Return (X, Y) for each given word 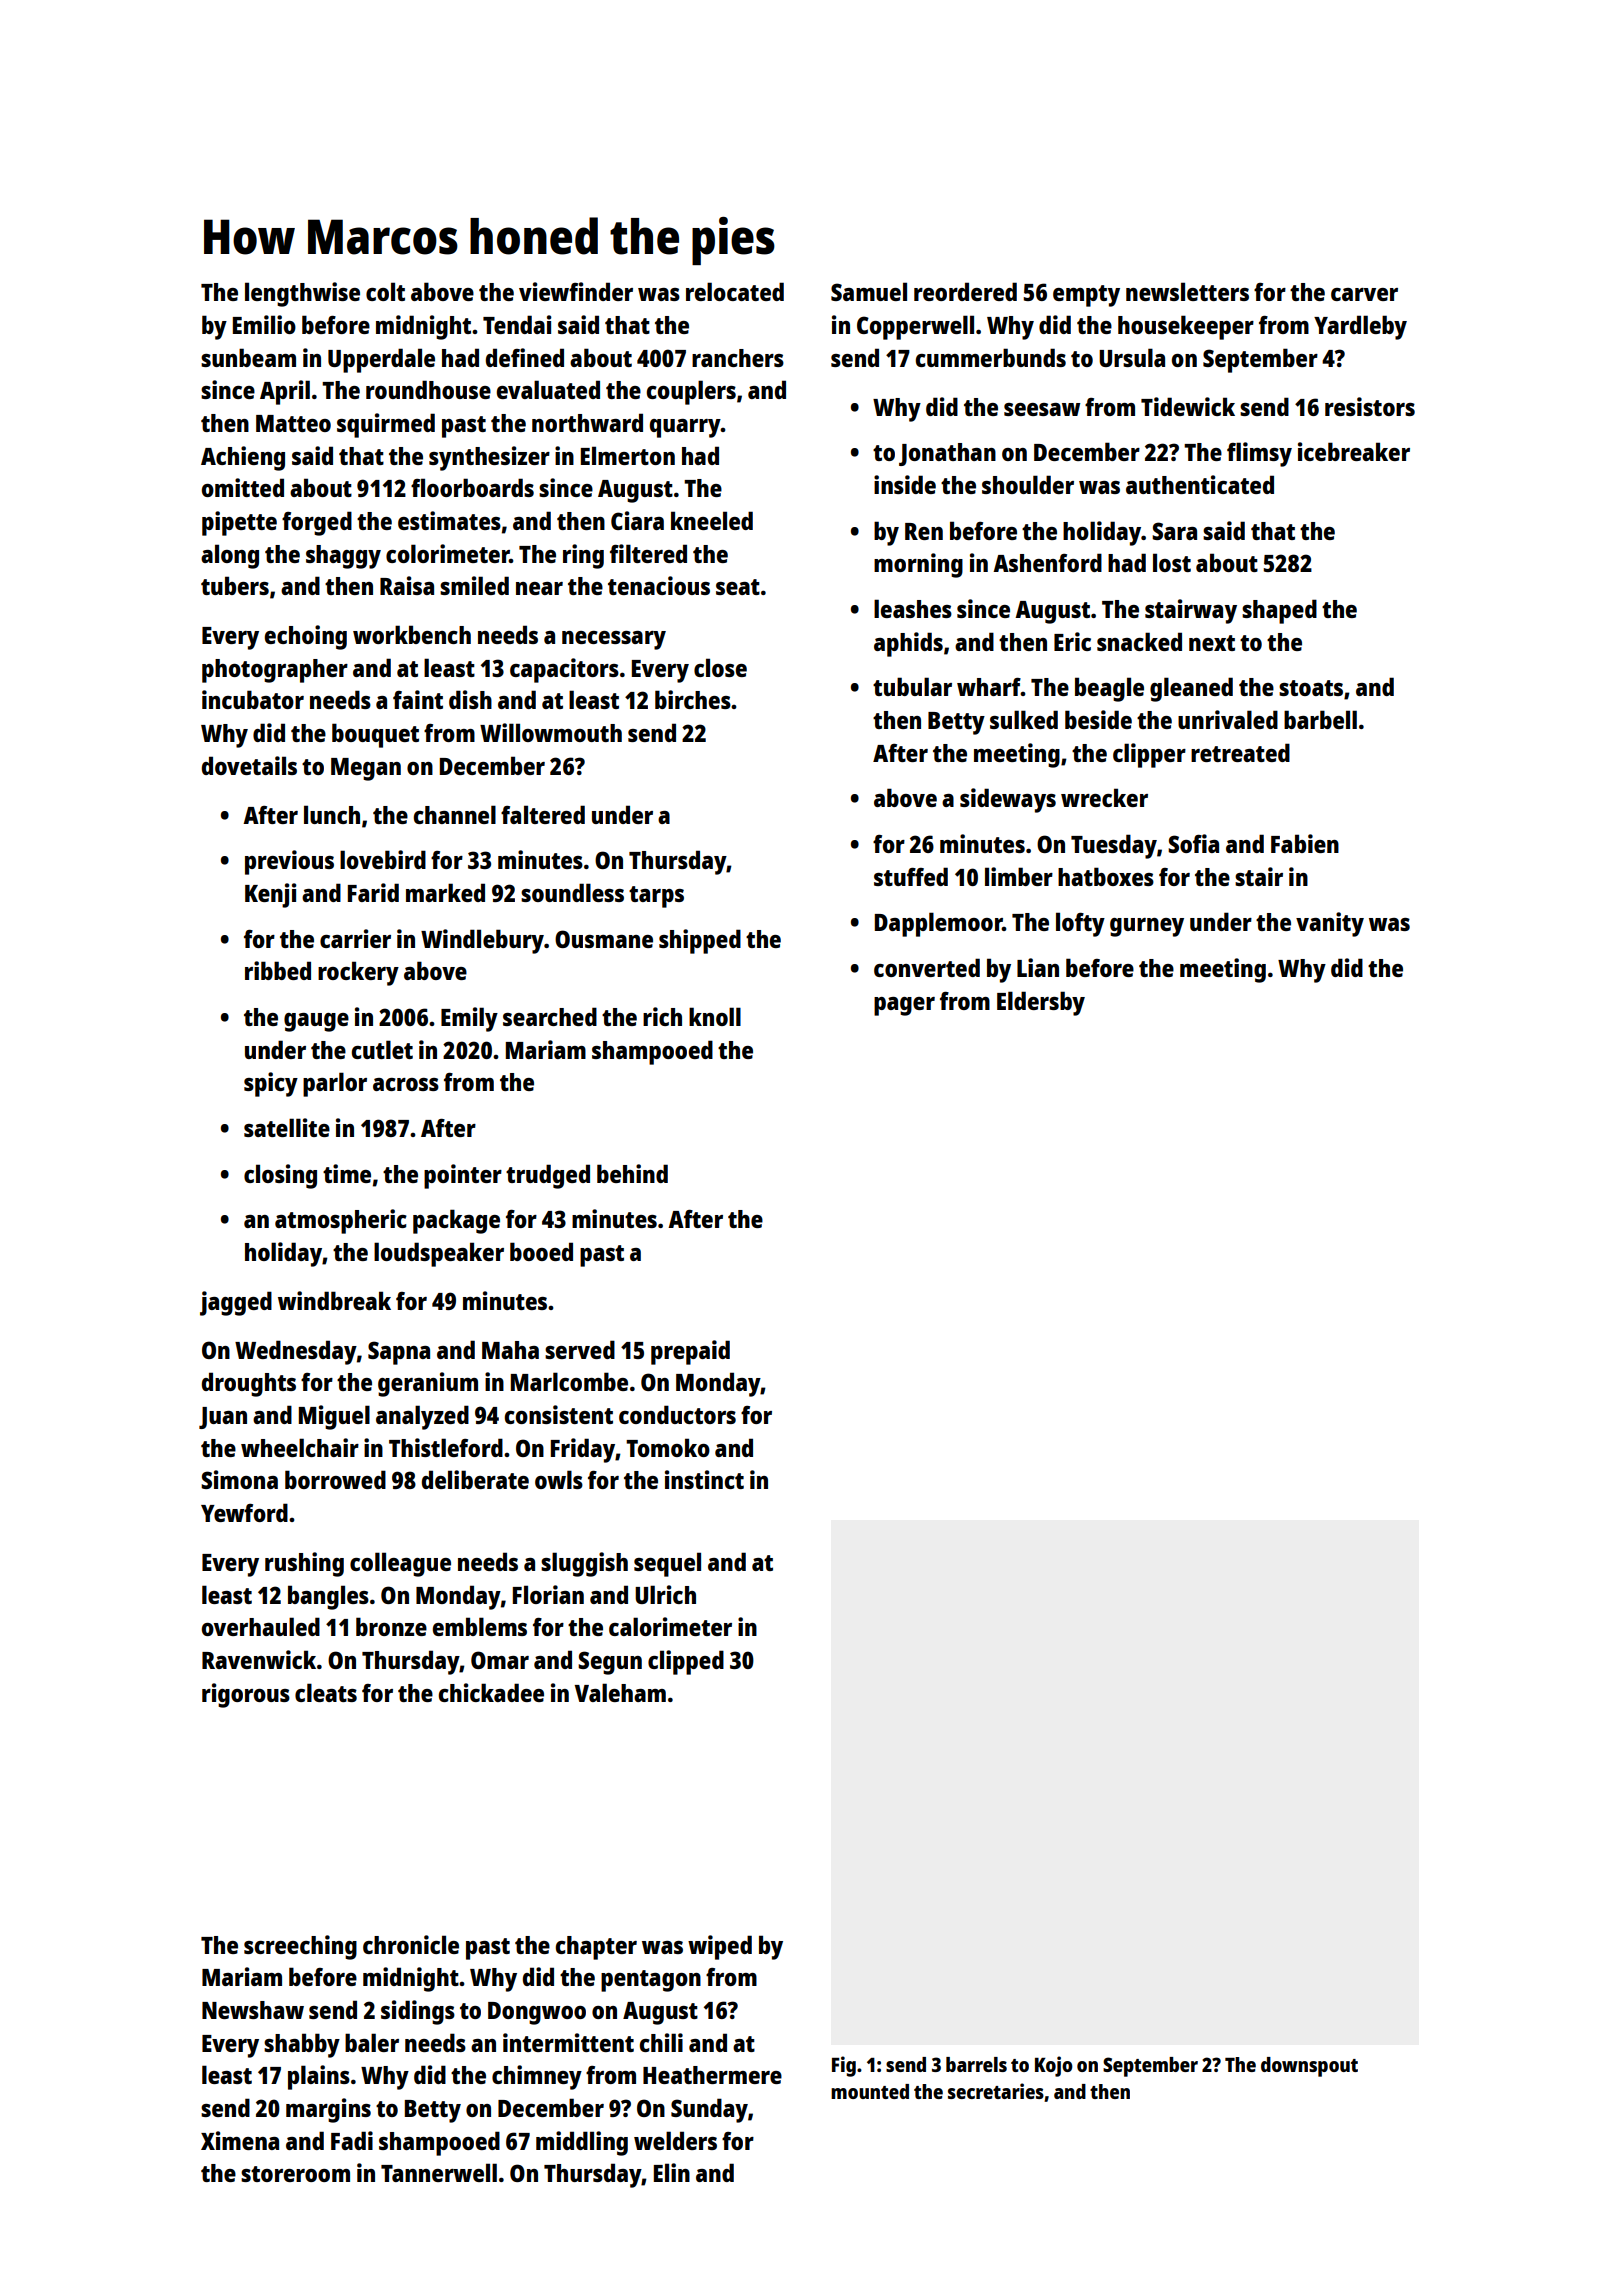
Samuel (869, 291)
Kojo (1054, 2066)
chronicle (411, 1944)
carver (1364, 294)
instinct (704, 1479)
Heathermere (712, 2075)
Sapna (399, 1353)
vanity (1330, 924)
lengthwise (302, 294)
